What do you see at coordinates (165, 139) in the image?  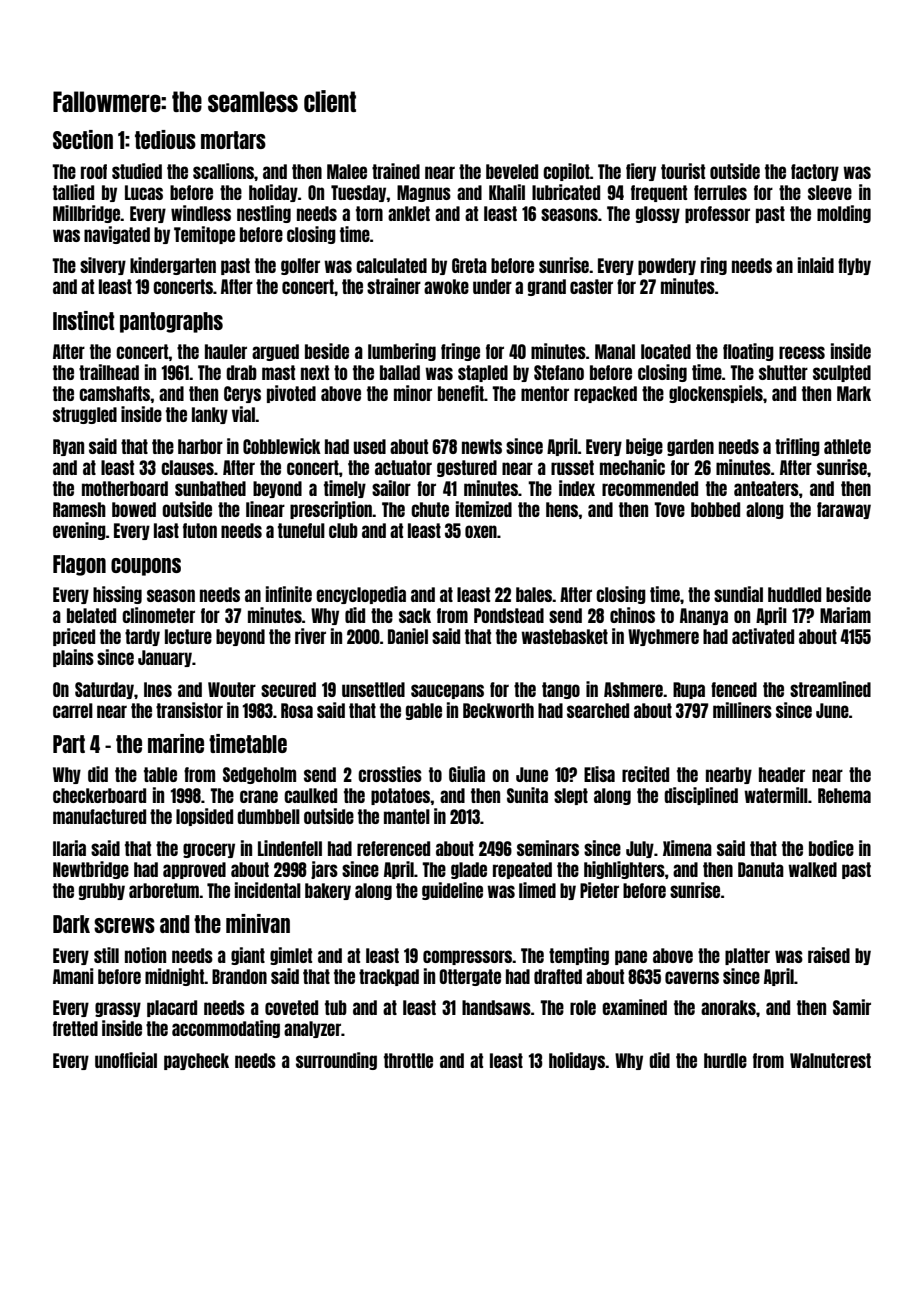 I see `tedious` at bounding box center [165, 139].
